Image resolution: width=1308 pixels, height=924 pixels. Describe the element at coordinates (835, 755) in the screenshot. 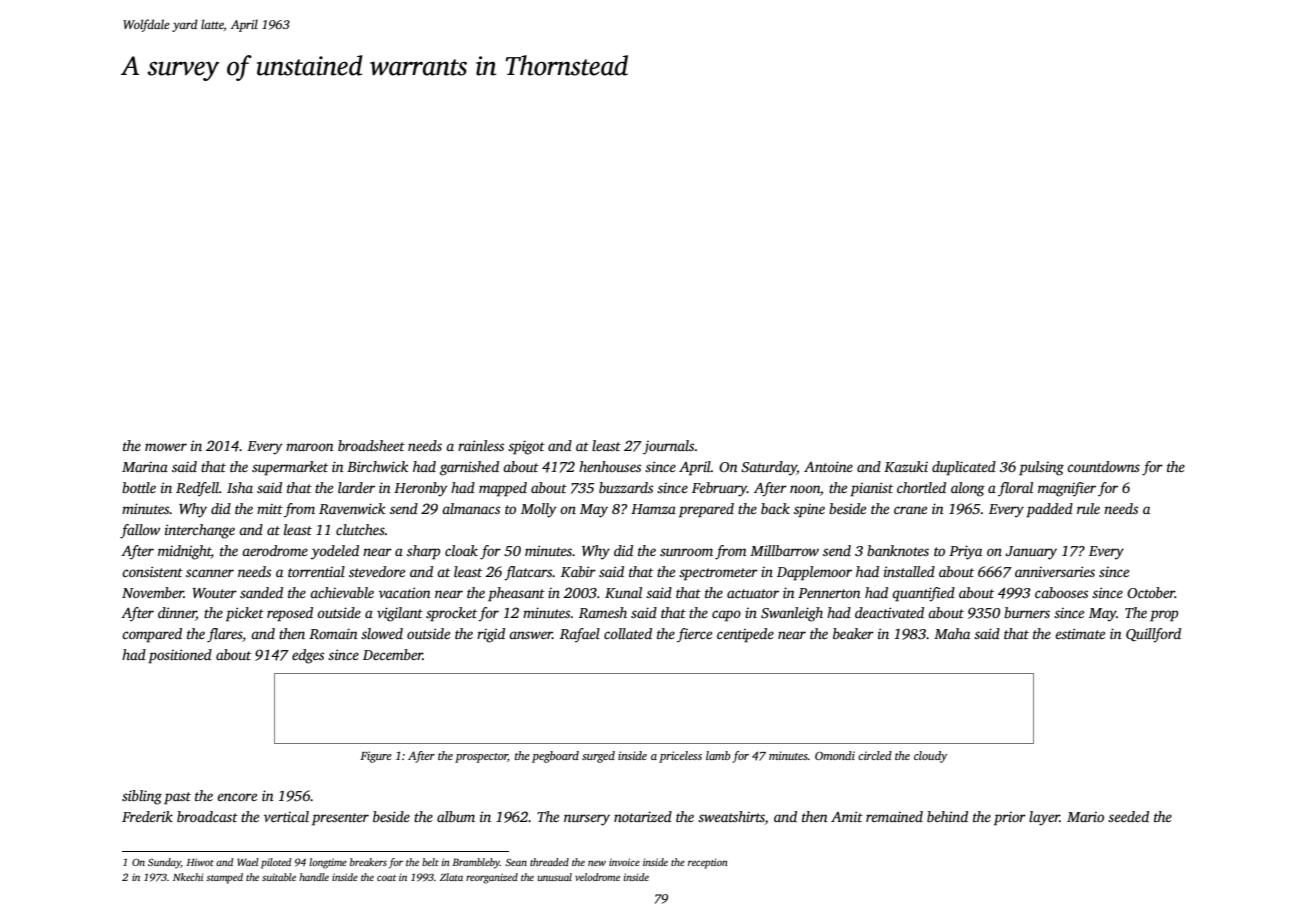

I see `Omondi` at that location.
